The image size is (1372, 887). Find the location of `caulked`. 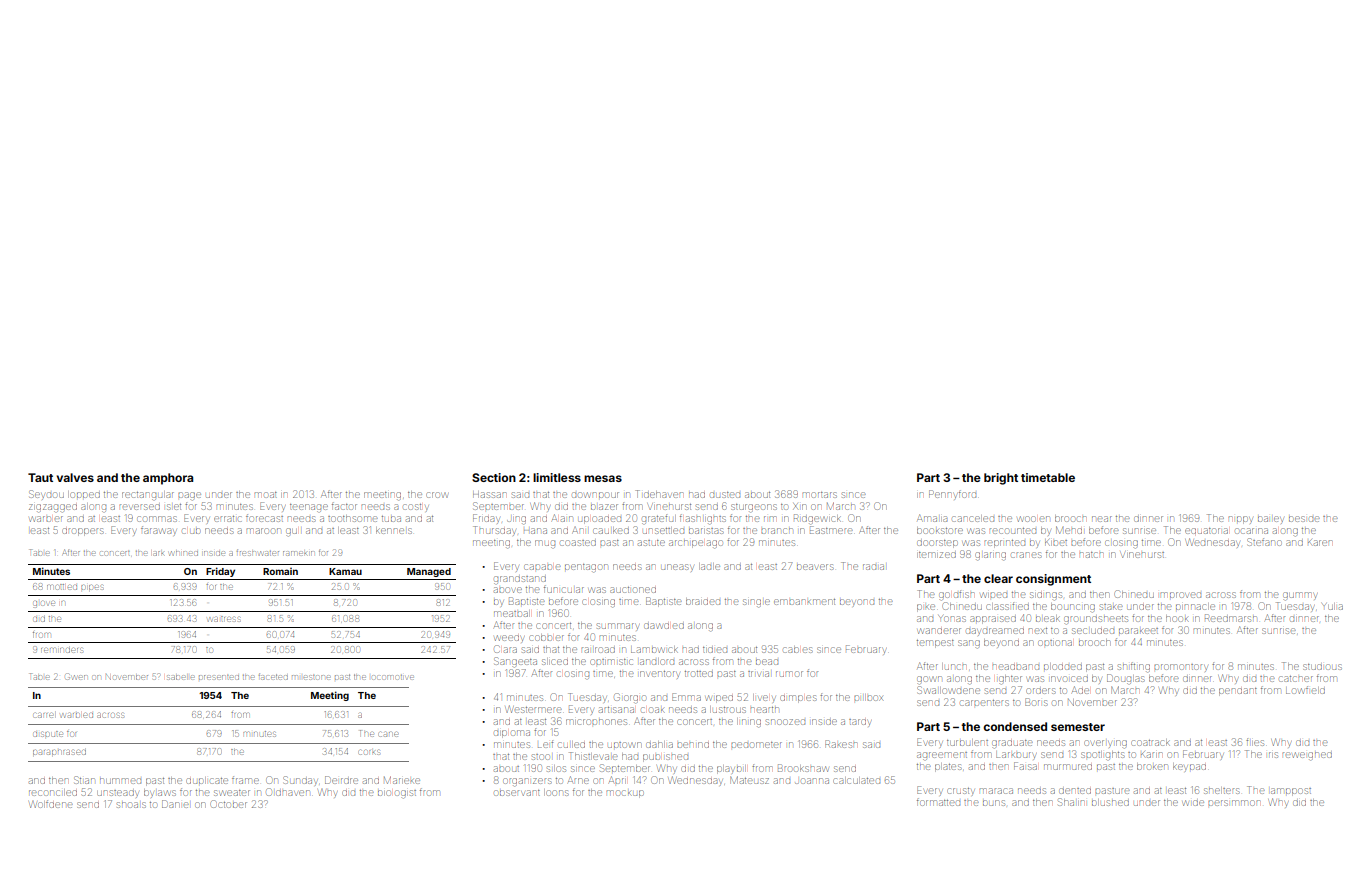

caulked is located at coordinates (611, 530).
